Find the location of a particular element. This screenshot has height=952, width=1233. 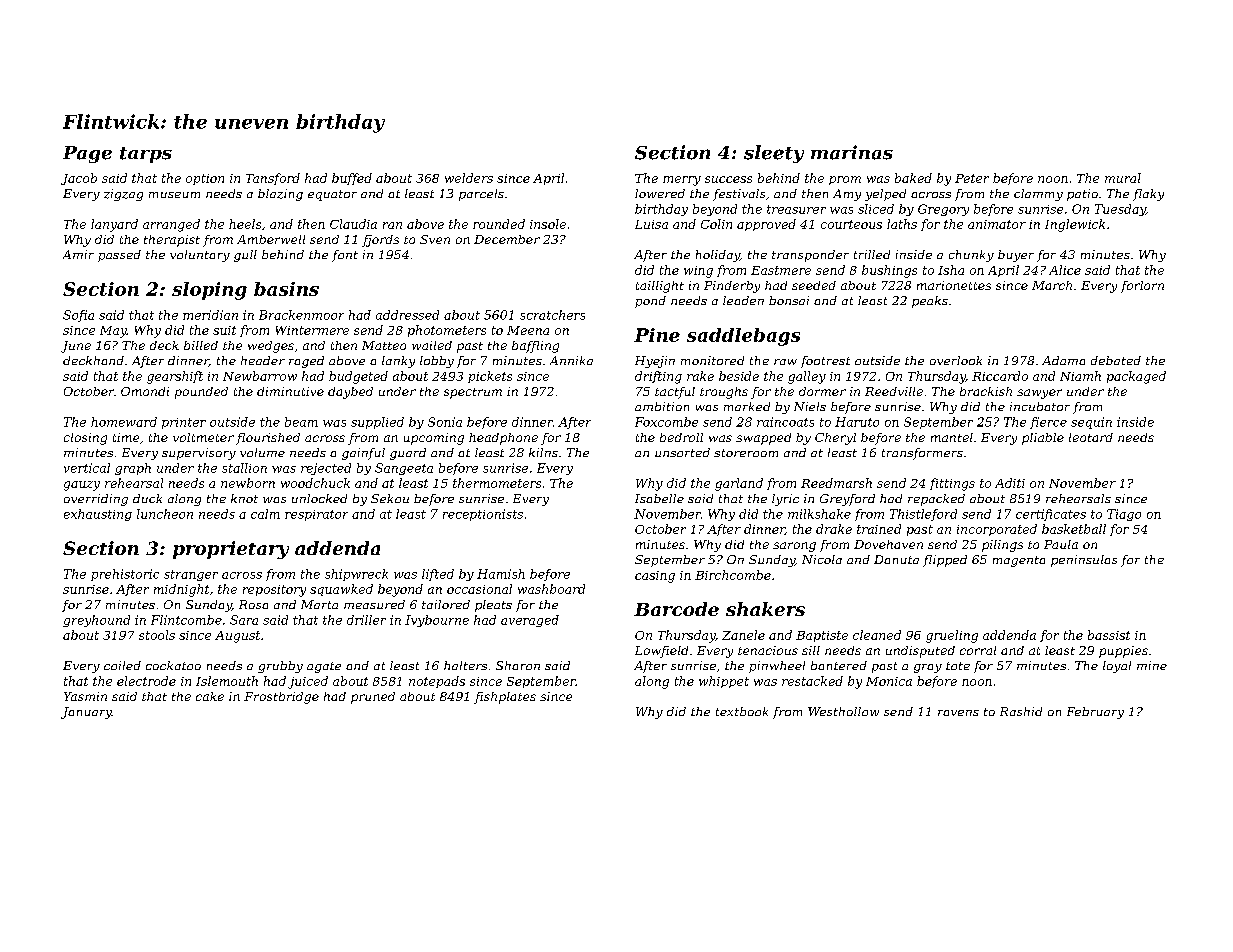

tarps is located at coordinates (146, 155).
